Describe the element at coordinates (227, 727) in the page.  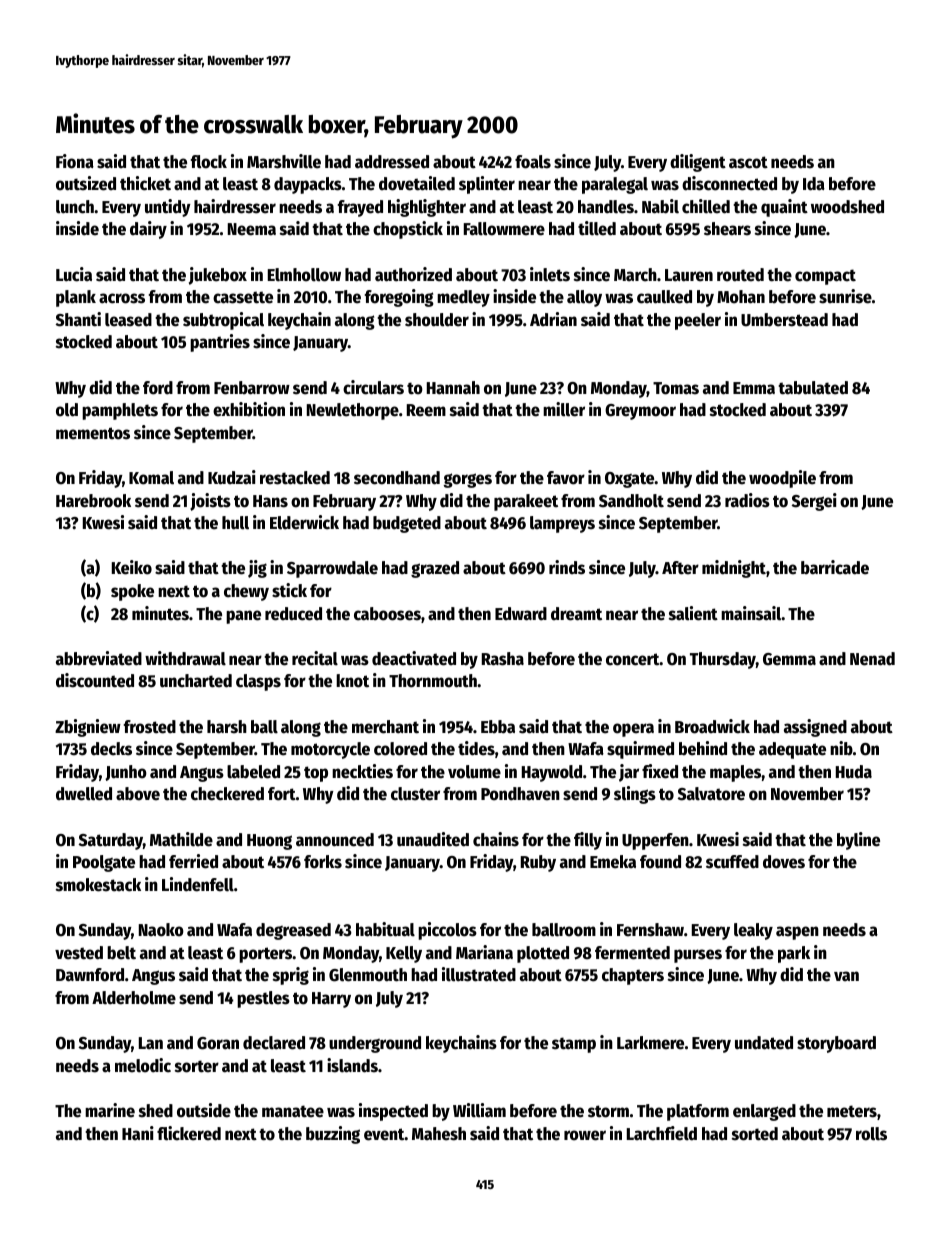
I see `harsh` at that location.
